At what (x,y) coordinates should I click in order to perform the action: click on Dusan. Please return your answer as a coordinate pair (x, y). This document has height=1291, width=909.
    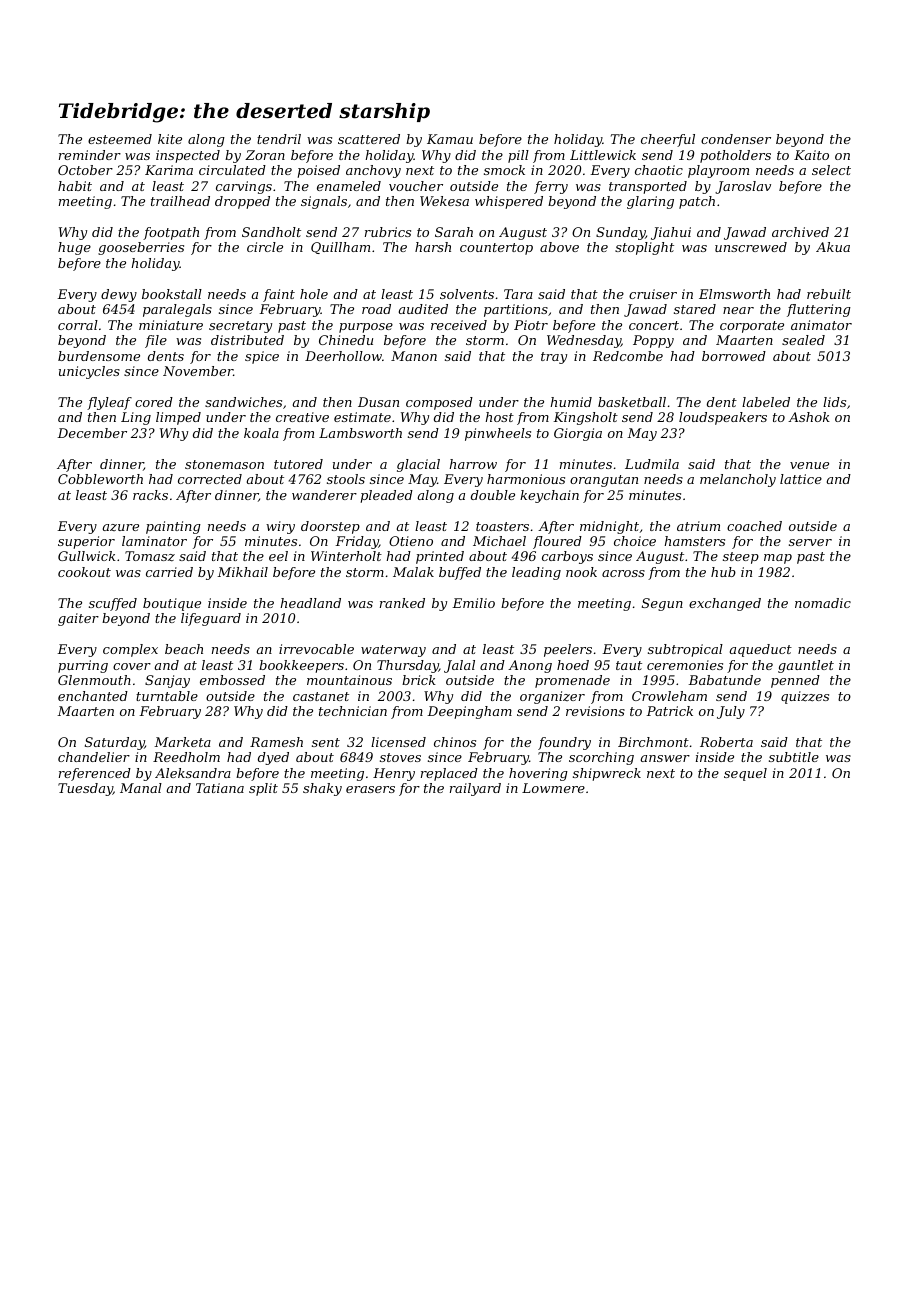
    Looking at the image, I should click on (378, 402).
